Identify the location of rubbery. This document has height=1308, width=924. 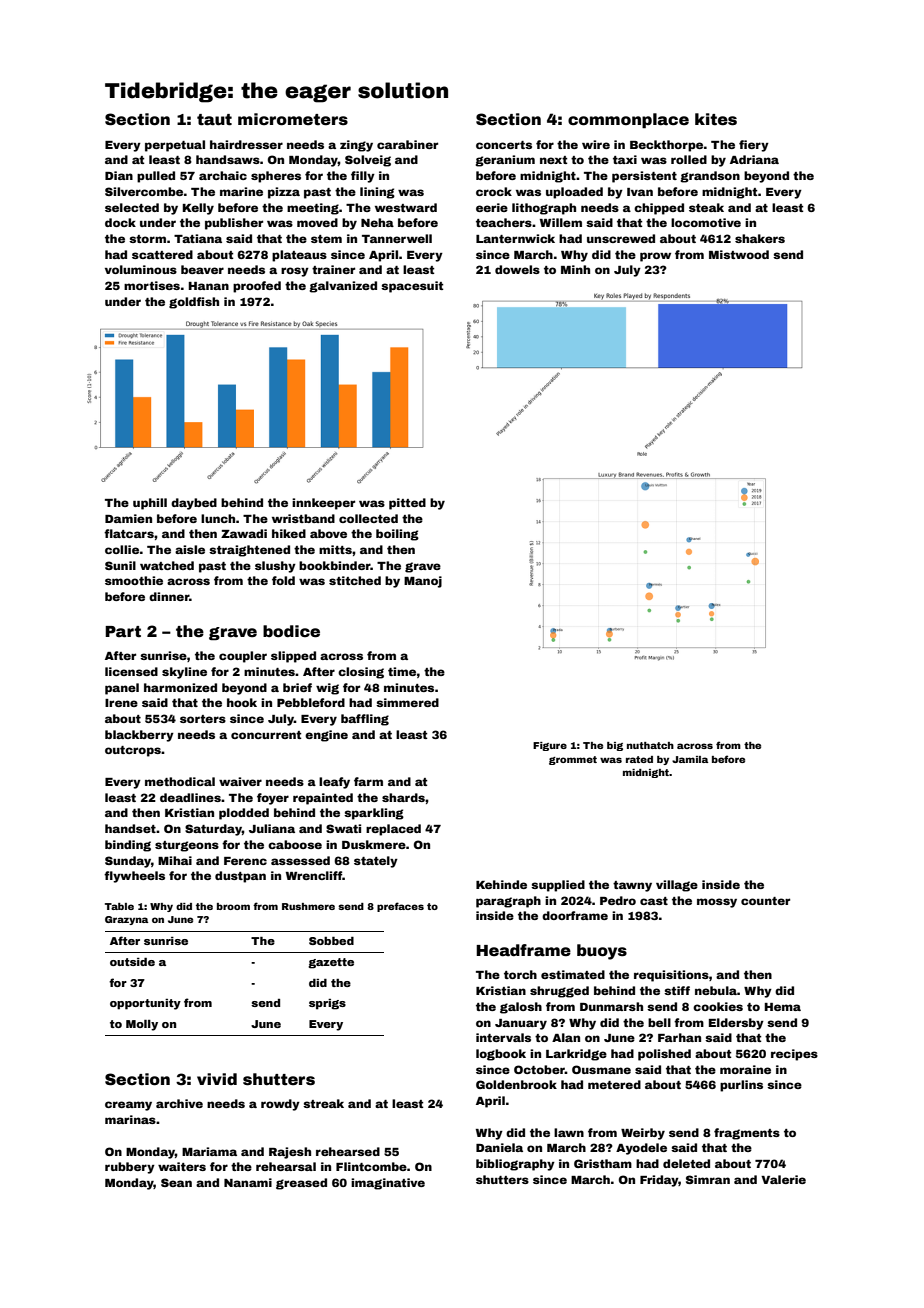
(130, 1168).
